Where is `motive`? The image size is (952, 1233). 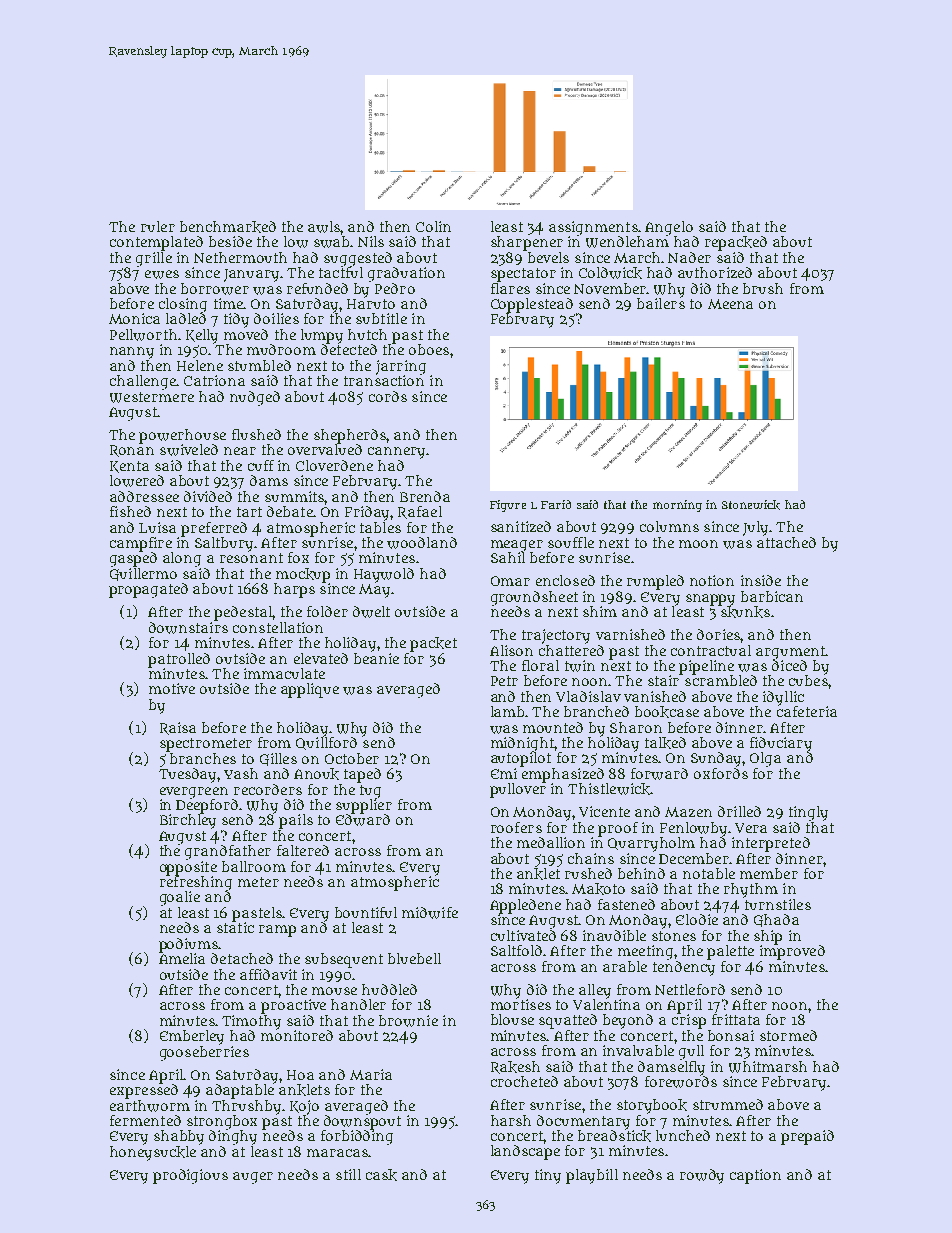
motive is located at coordinates (172, 688).
